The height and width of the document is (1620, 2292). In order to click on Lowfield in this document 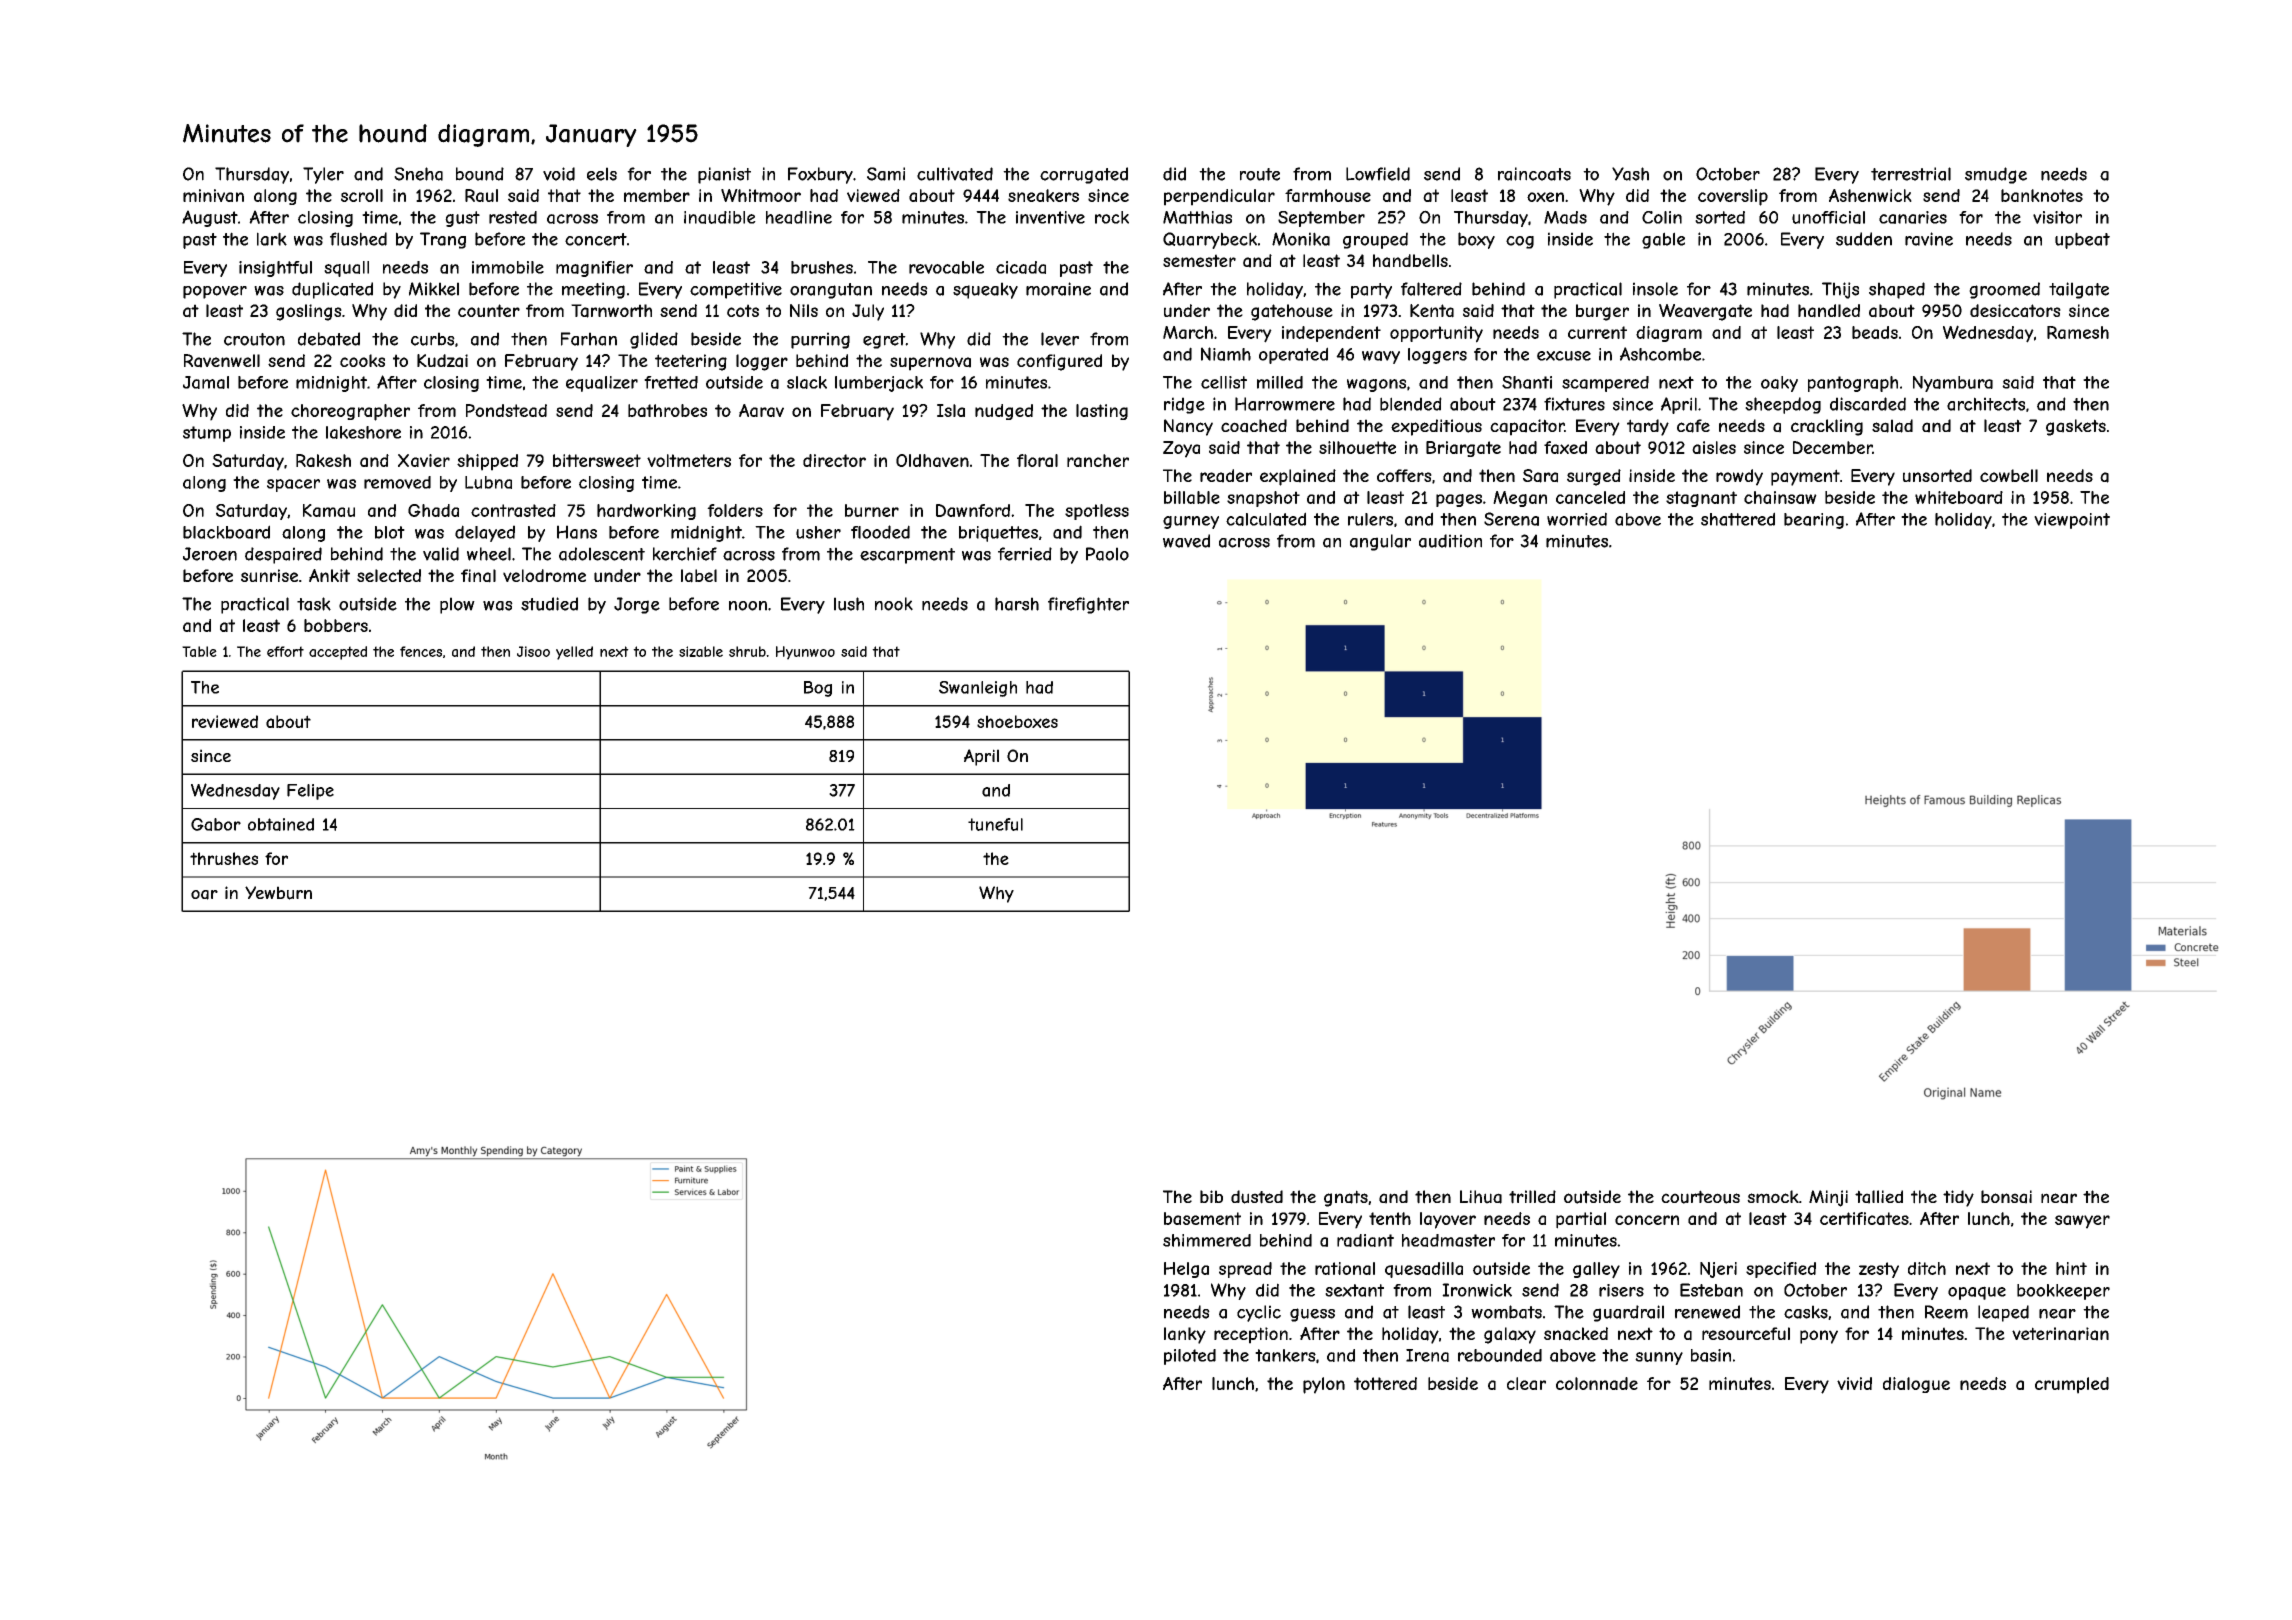, I will do `click(1378, 174)`.
